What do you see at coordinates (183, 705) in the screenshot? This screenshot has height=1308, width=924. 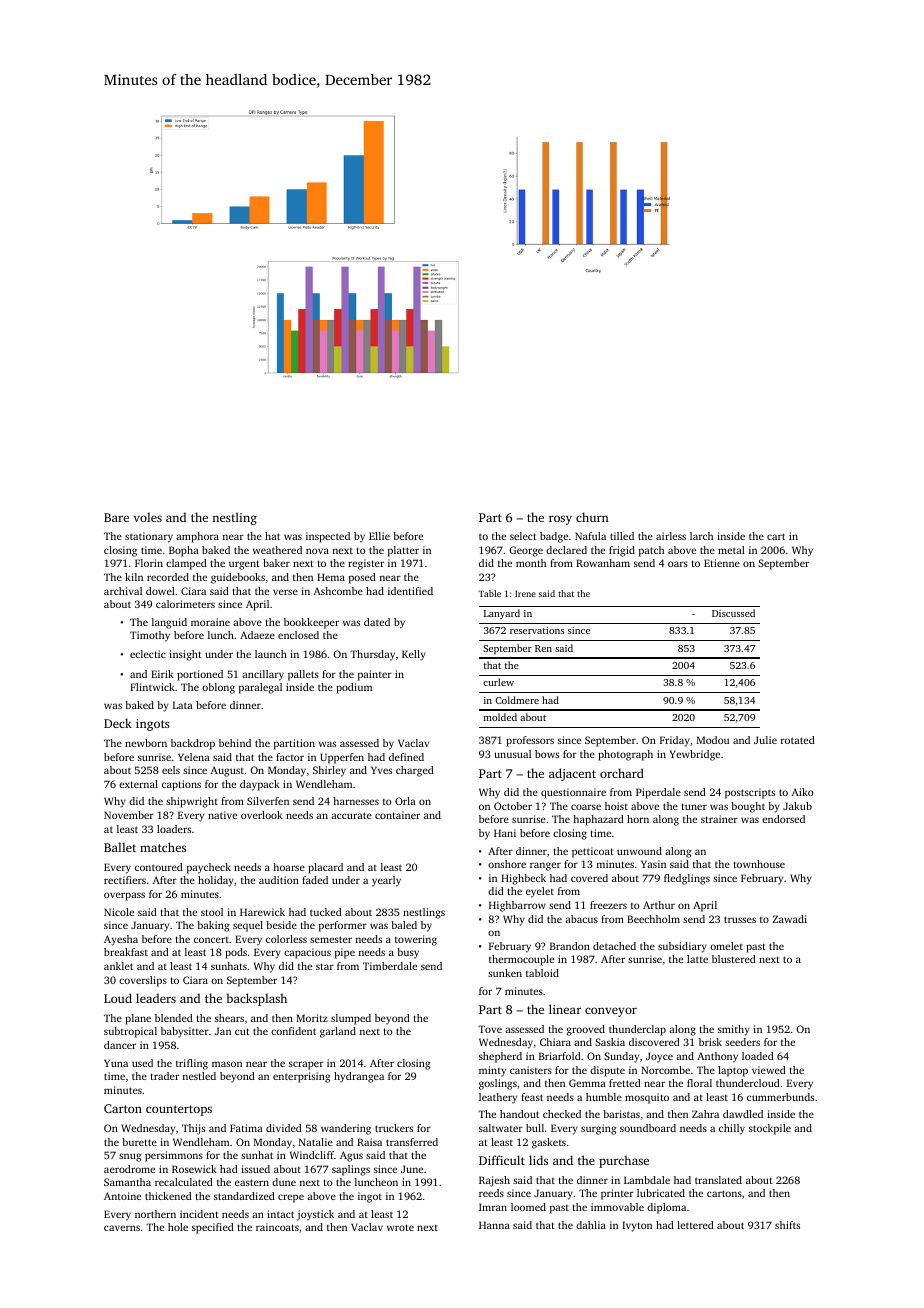 I see `Lata` at bounding box center [183, 705].
